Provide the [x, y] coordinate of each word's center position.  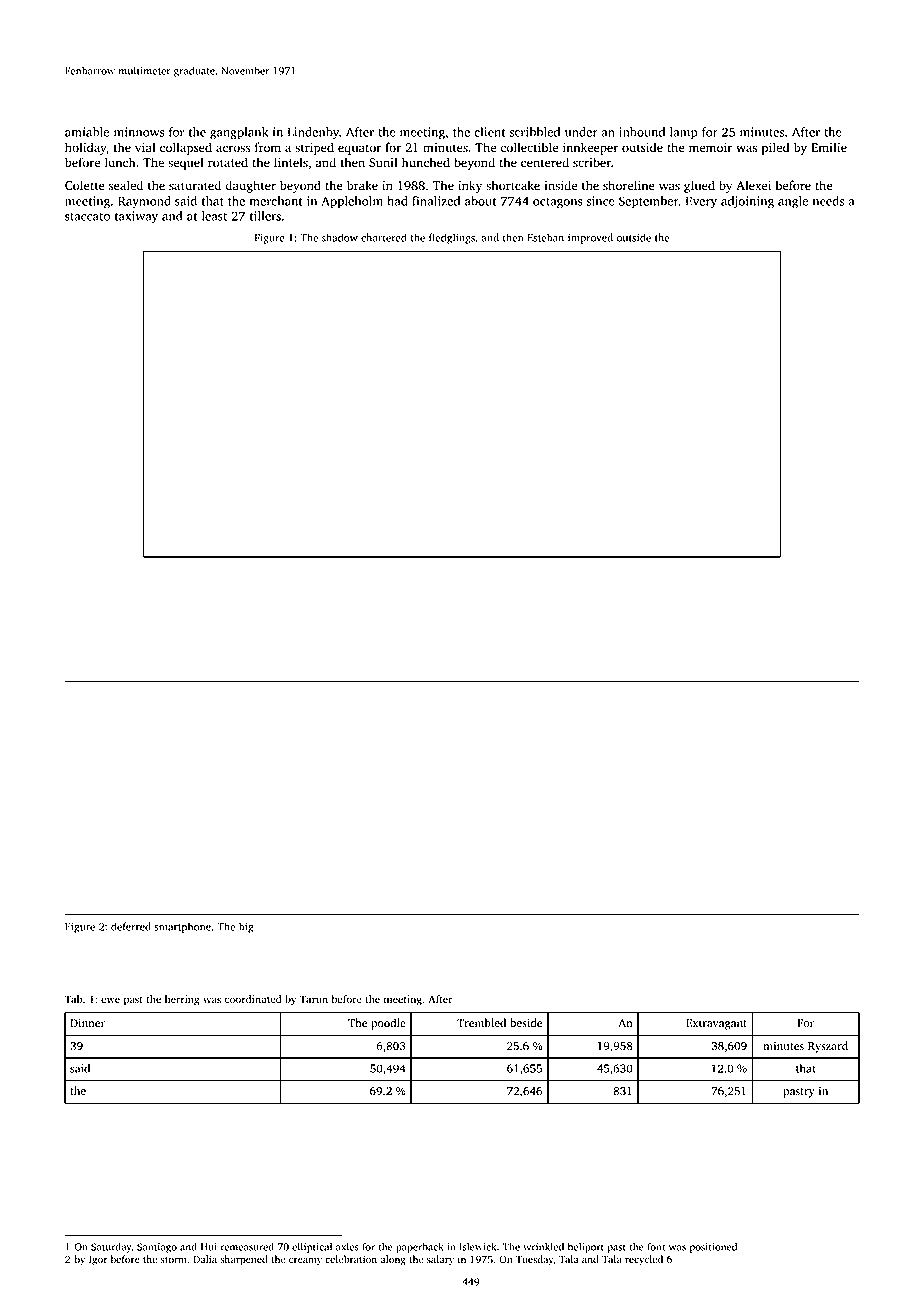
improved [590, 238]
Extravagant [716, 1024]
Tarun [314, 999]
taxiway [136, 217]
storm [174, 1260]
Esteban [545, 237]
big [246, 927]
